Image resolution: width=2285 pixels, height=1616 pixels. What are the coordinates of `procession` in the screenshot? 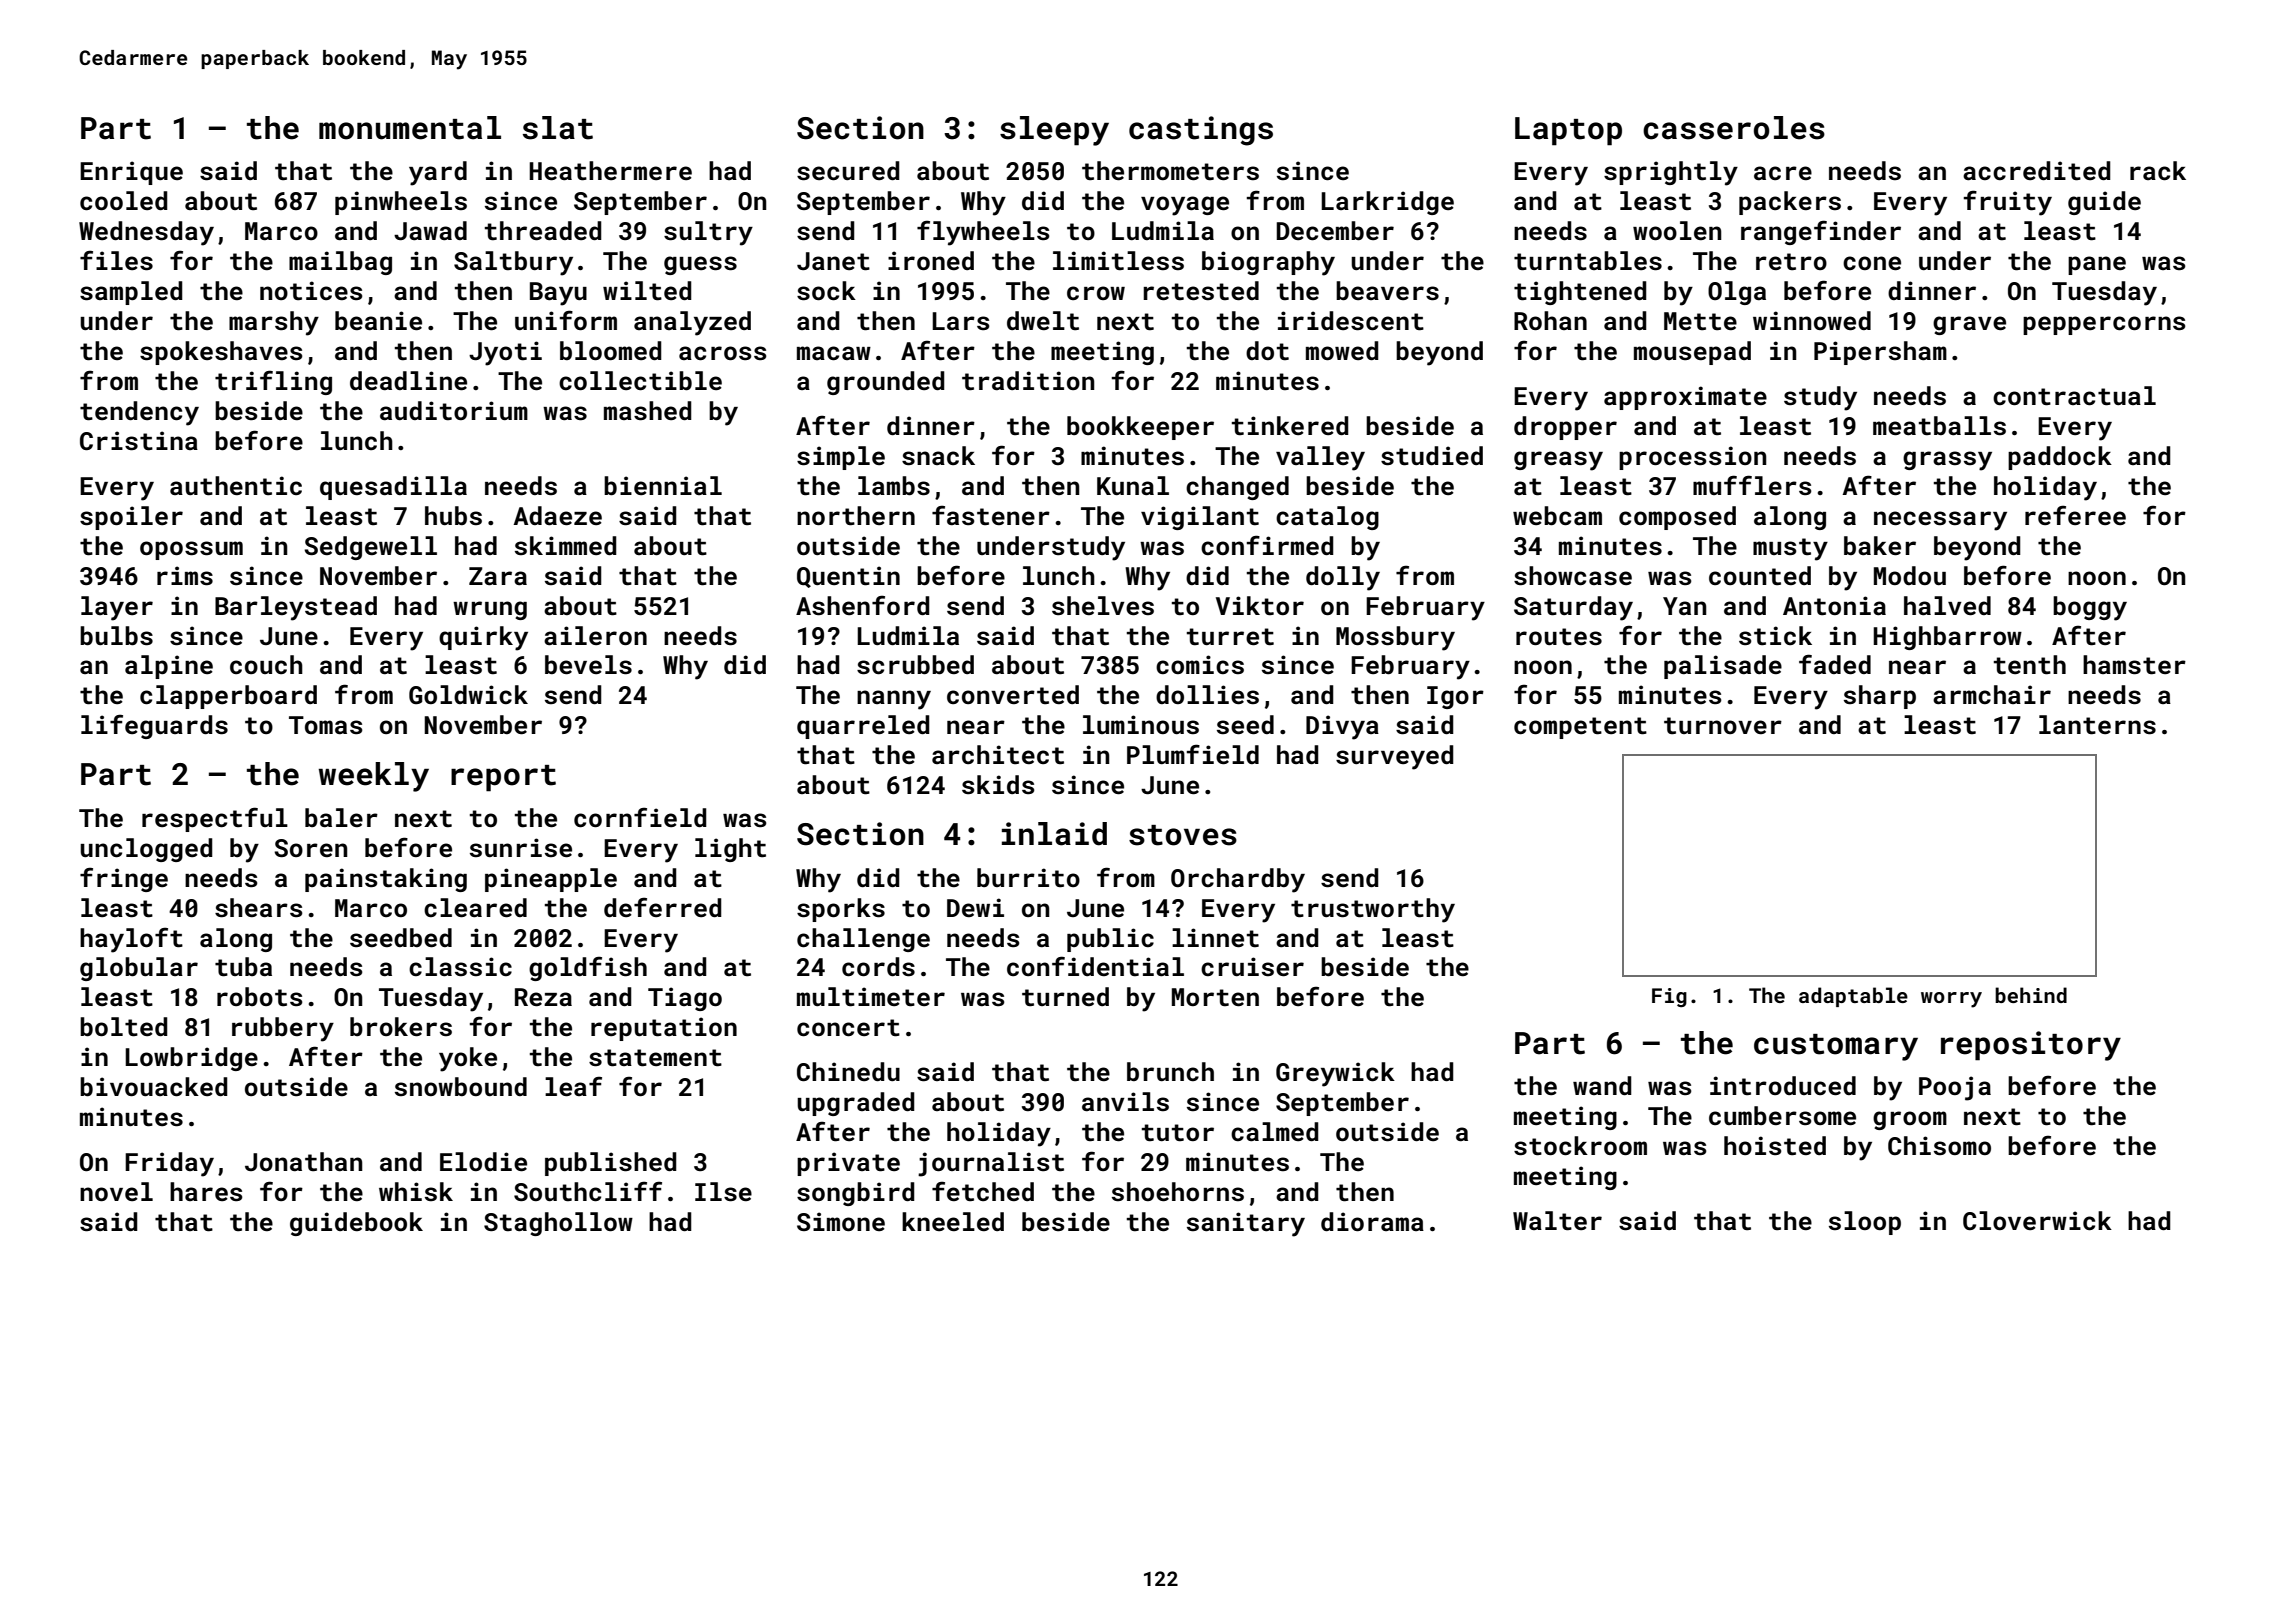 It's located at (1693, 458).
